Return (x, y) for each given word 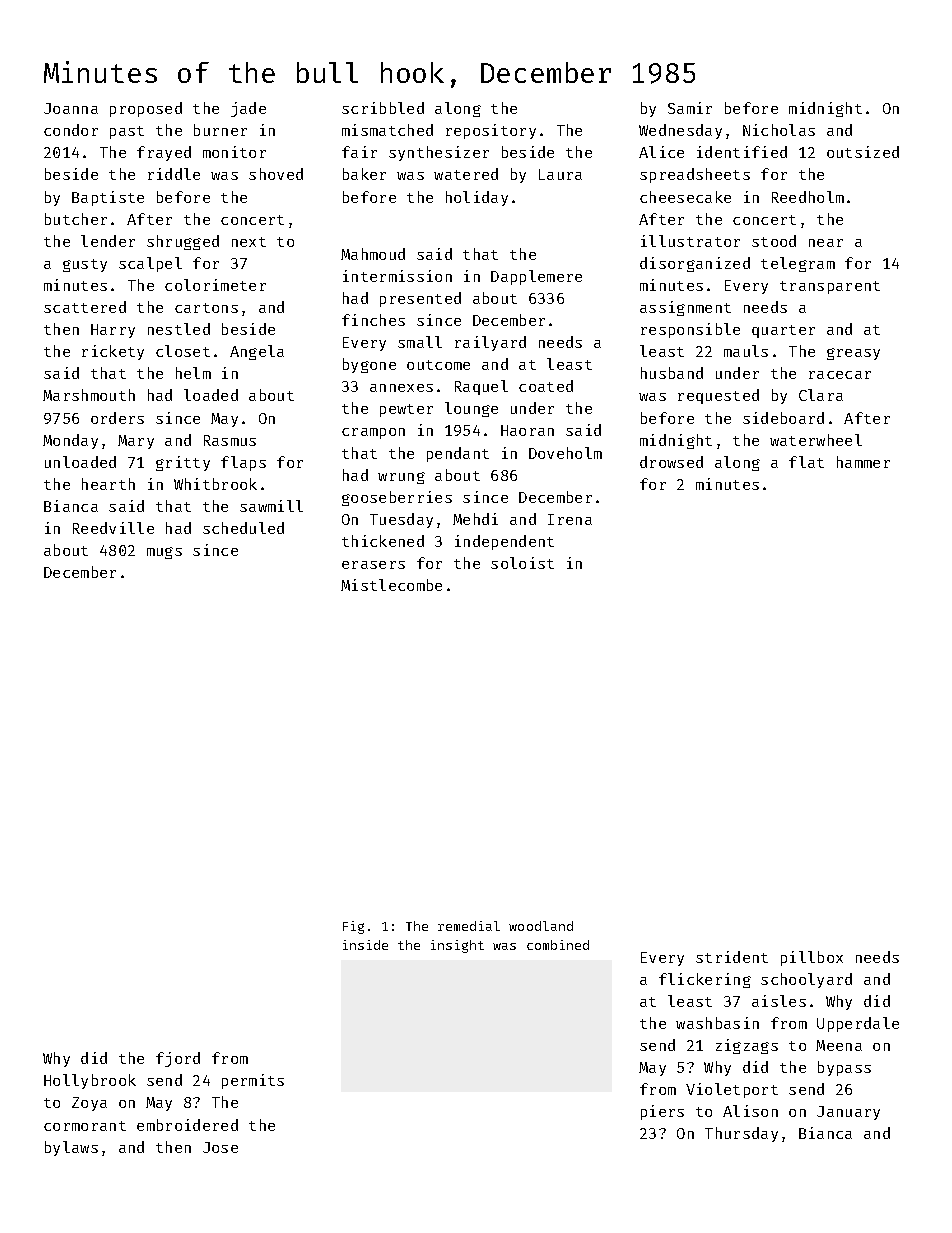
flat (806, 462)
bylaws (71, 1148)
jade (248, 109)
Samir (690, 108)
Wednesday (680, 131)
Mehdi (475, 519)
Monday (70, 441)
